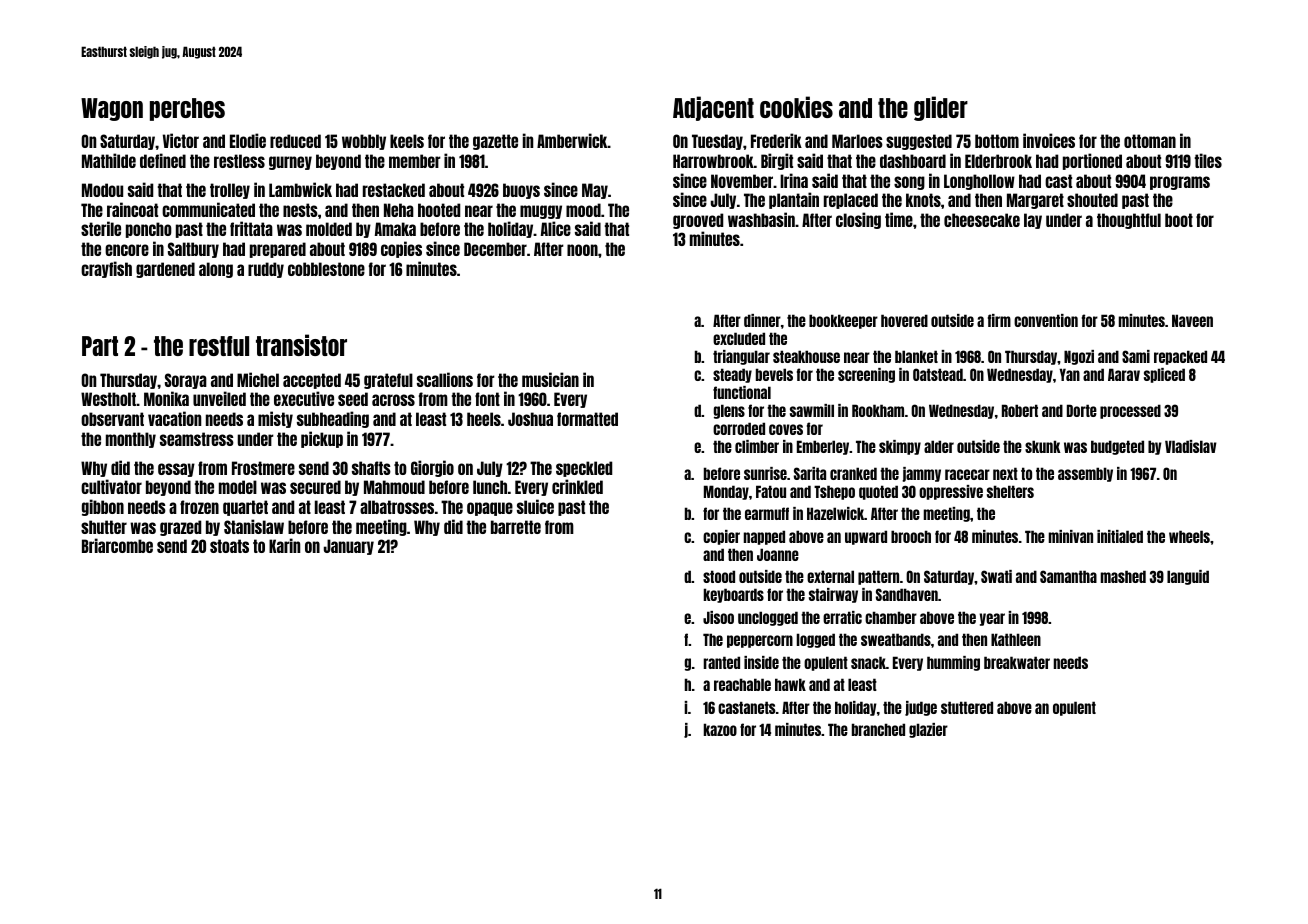  Describe the element at coordinates (953, 663) in the page. I see `humming` at that location.
